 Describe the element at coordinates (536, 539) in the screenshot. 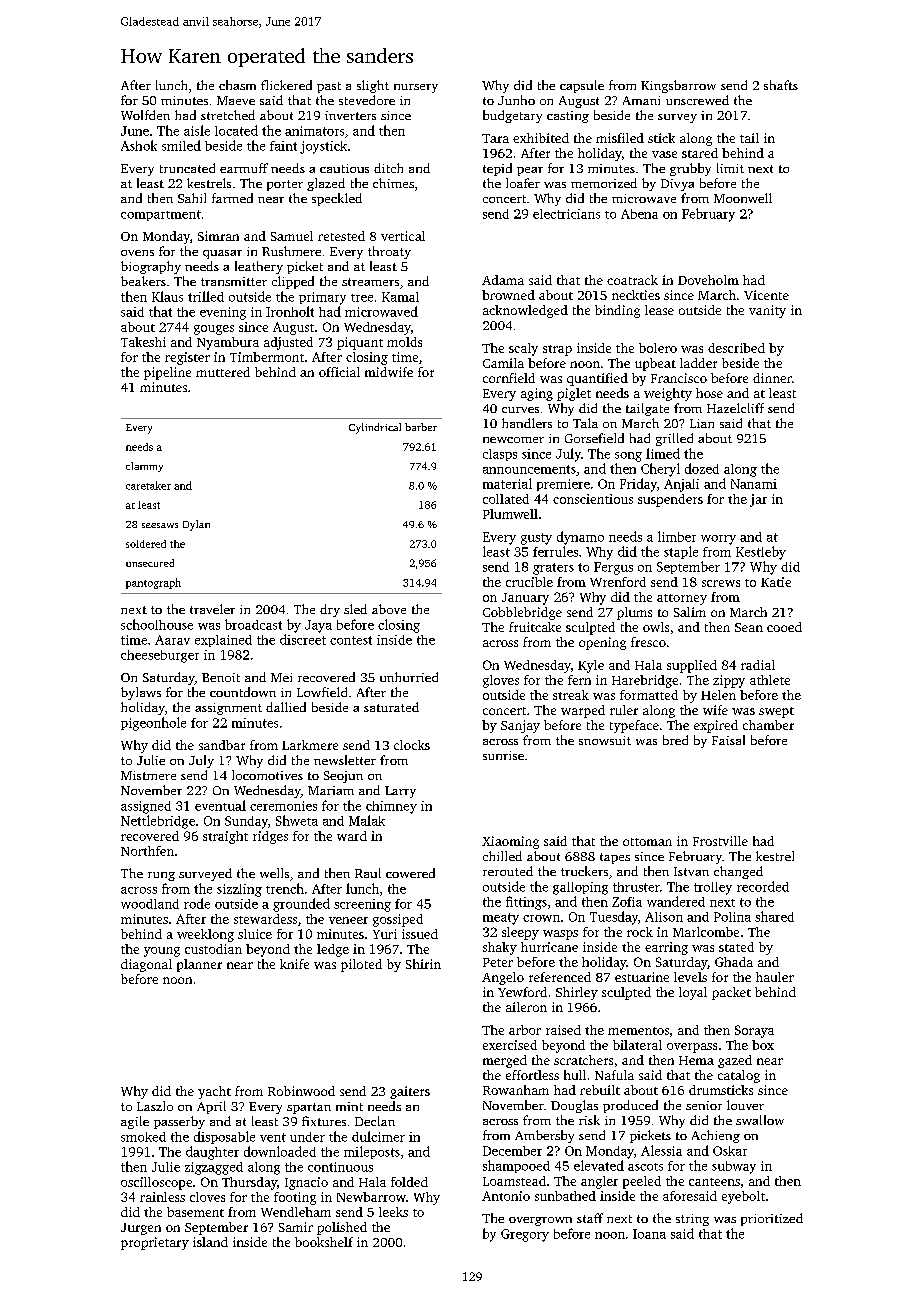

I see `gusty` at that location.
